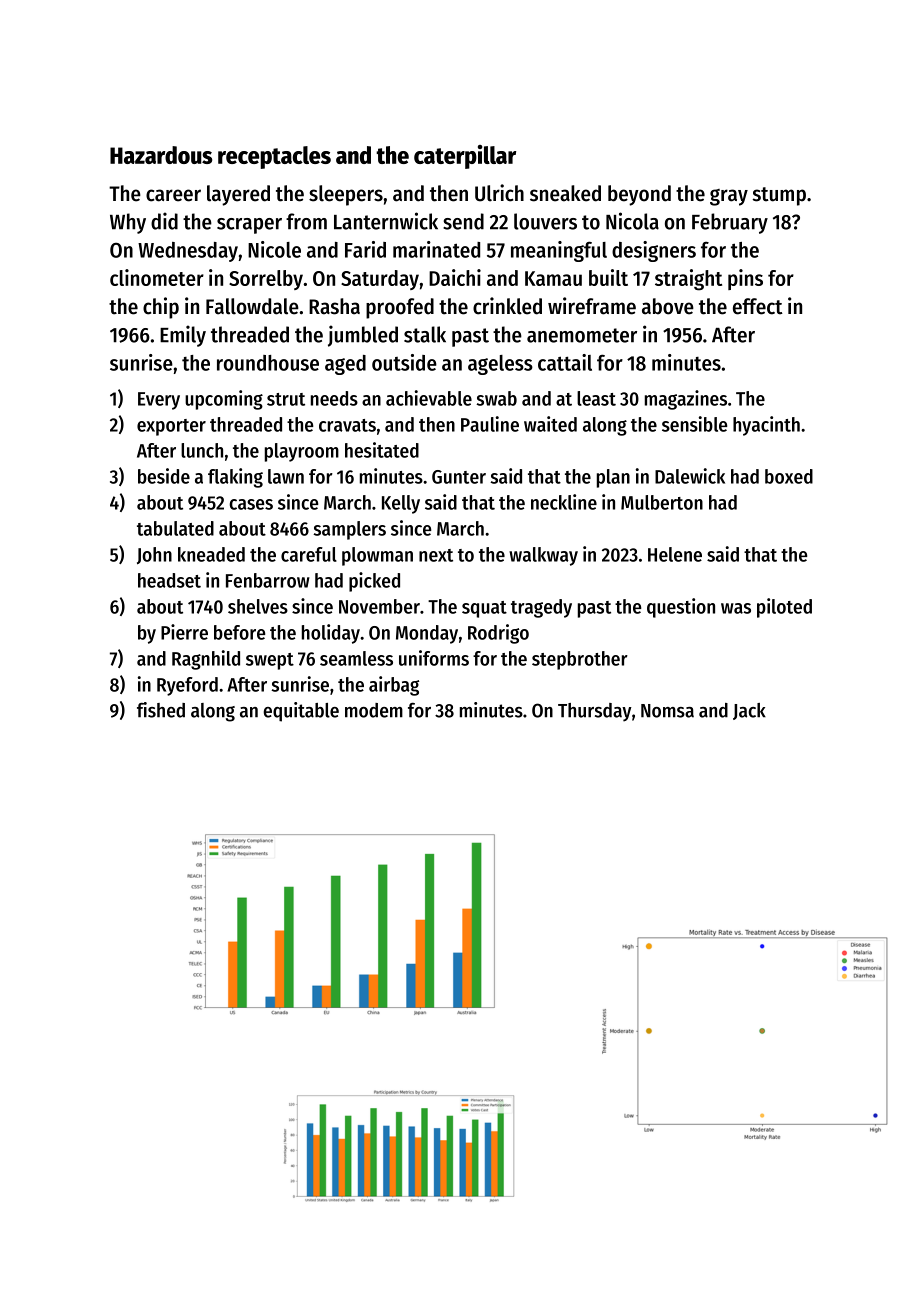 The width and height of the screenshot is (924, 1311). What do you see at coordinates (386, 221) in the screenshot?
I see `Lanternwick` at bounding box center [386, 221].
